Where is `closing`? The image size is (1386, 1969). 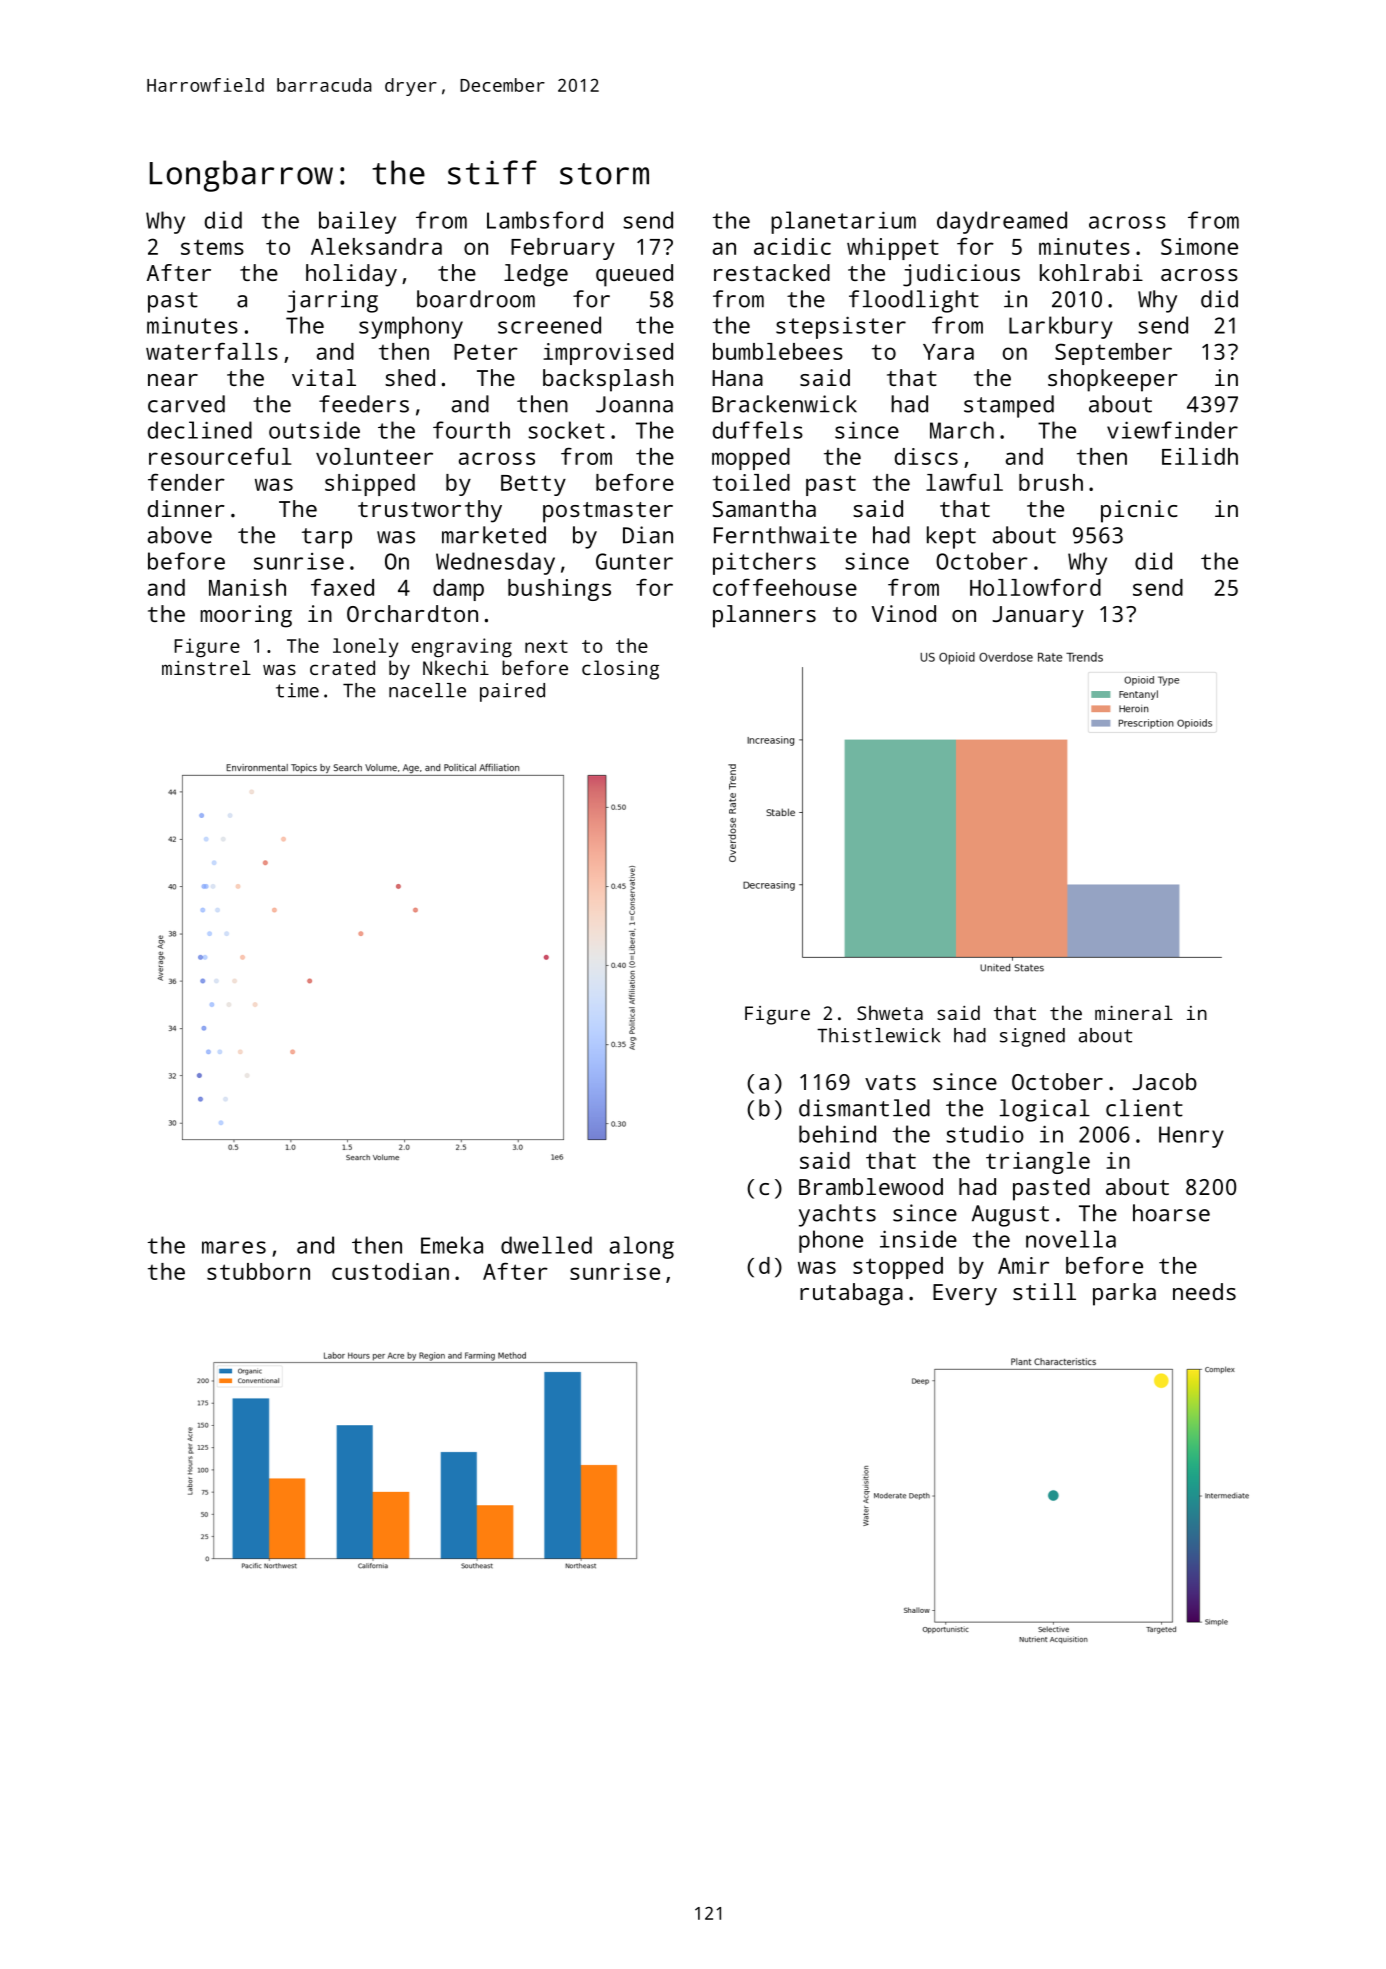 closing is located at coordinates (620, 670).
